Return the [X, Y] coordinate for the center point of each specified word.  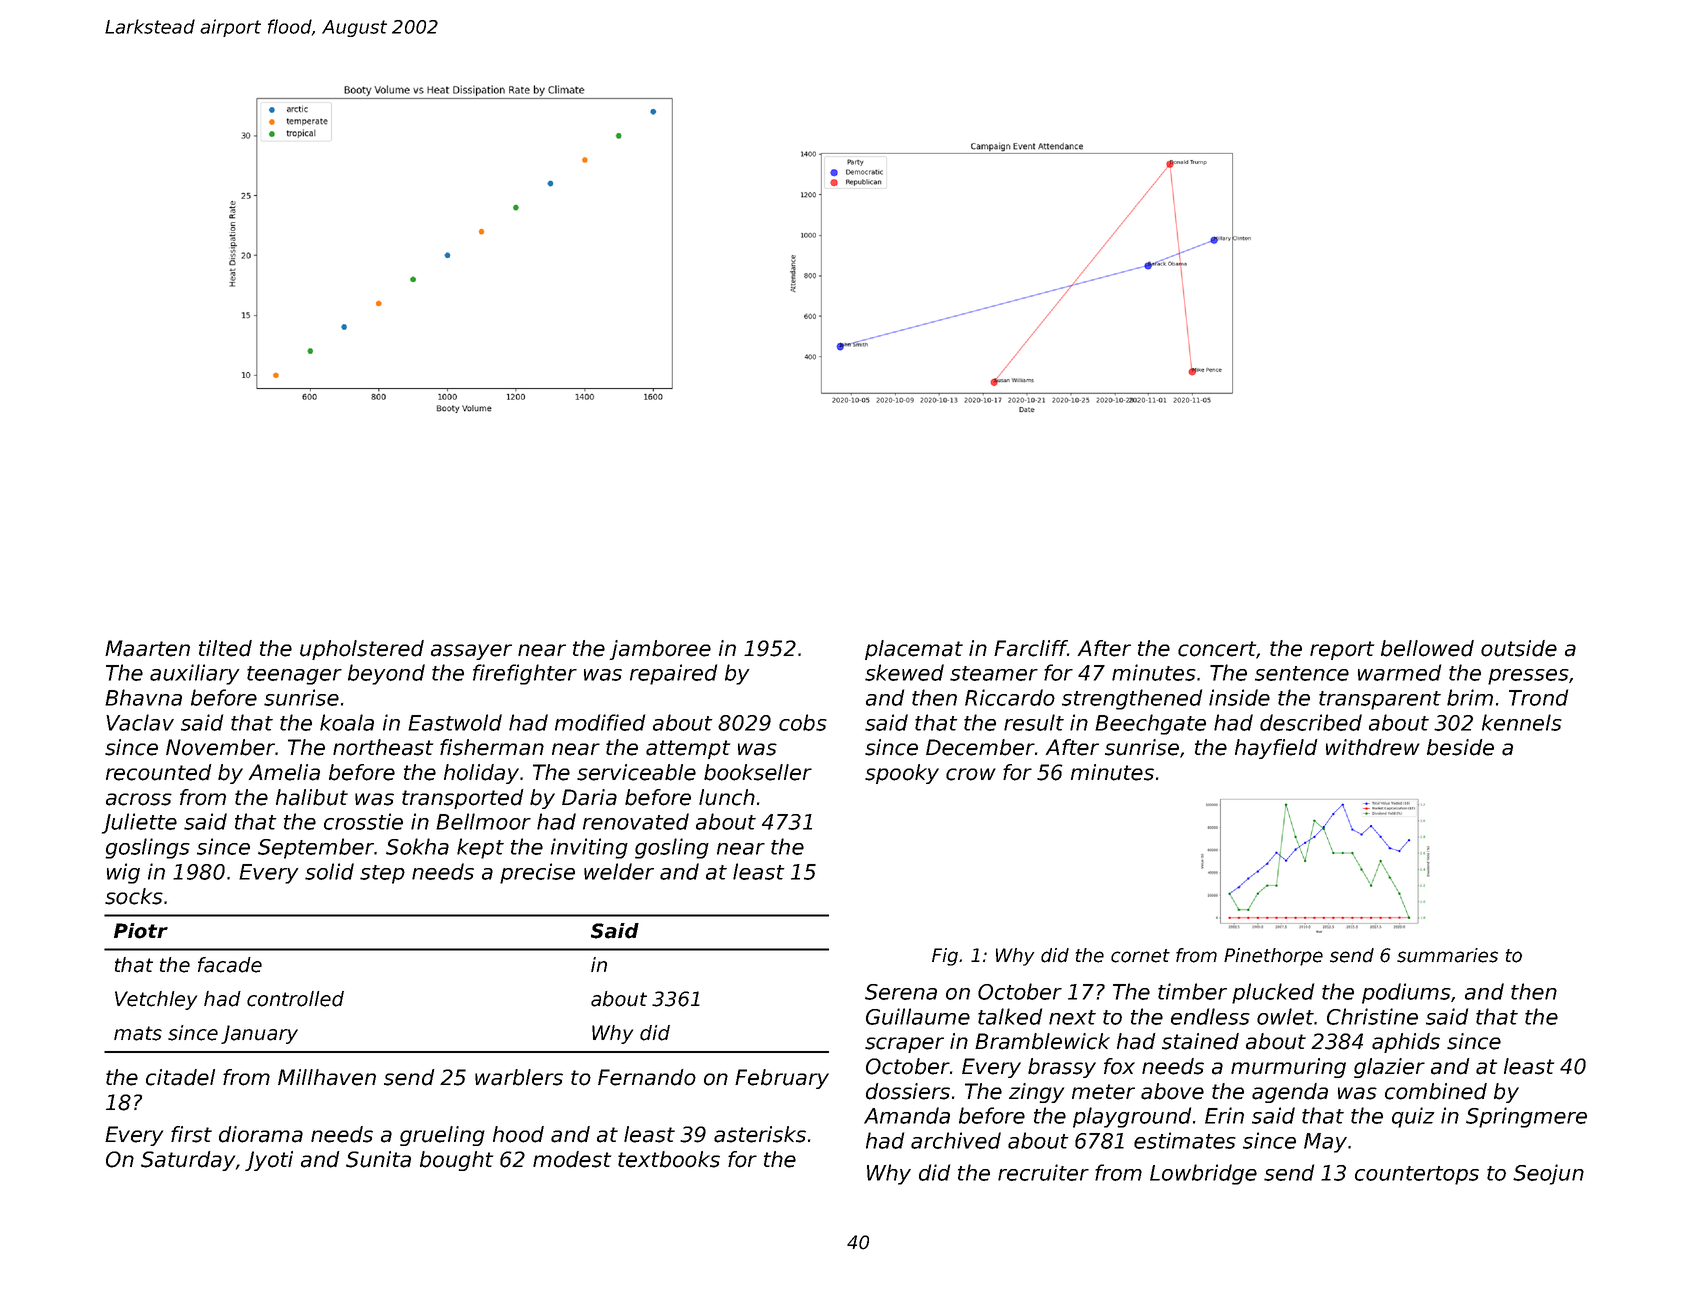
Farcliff [1030, 648]
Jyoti [269, 1161]
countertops [1417, 1175]
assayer [471, 652]
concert [1217, 649]
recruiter [1043, 1172]
